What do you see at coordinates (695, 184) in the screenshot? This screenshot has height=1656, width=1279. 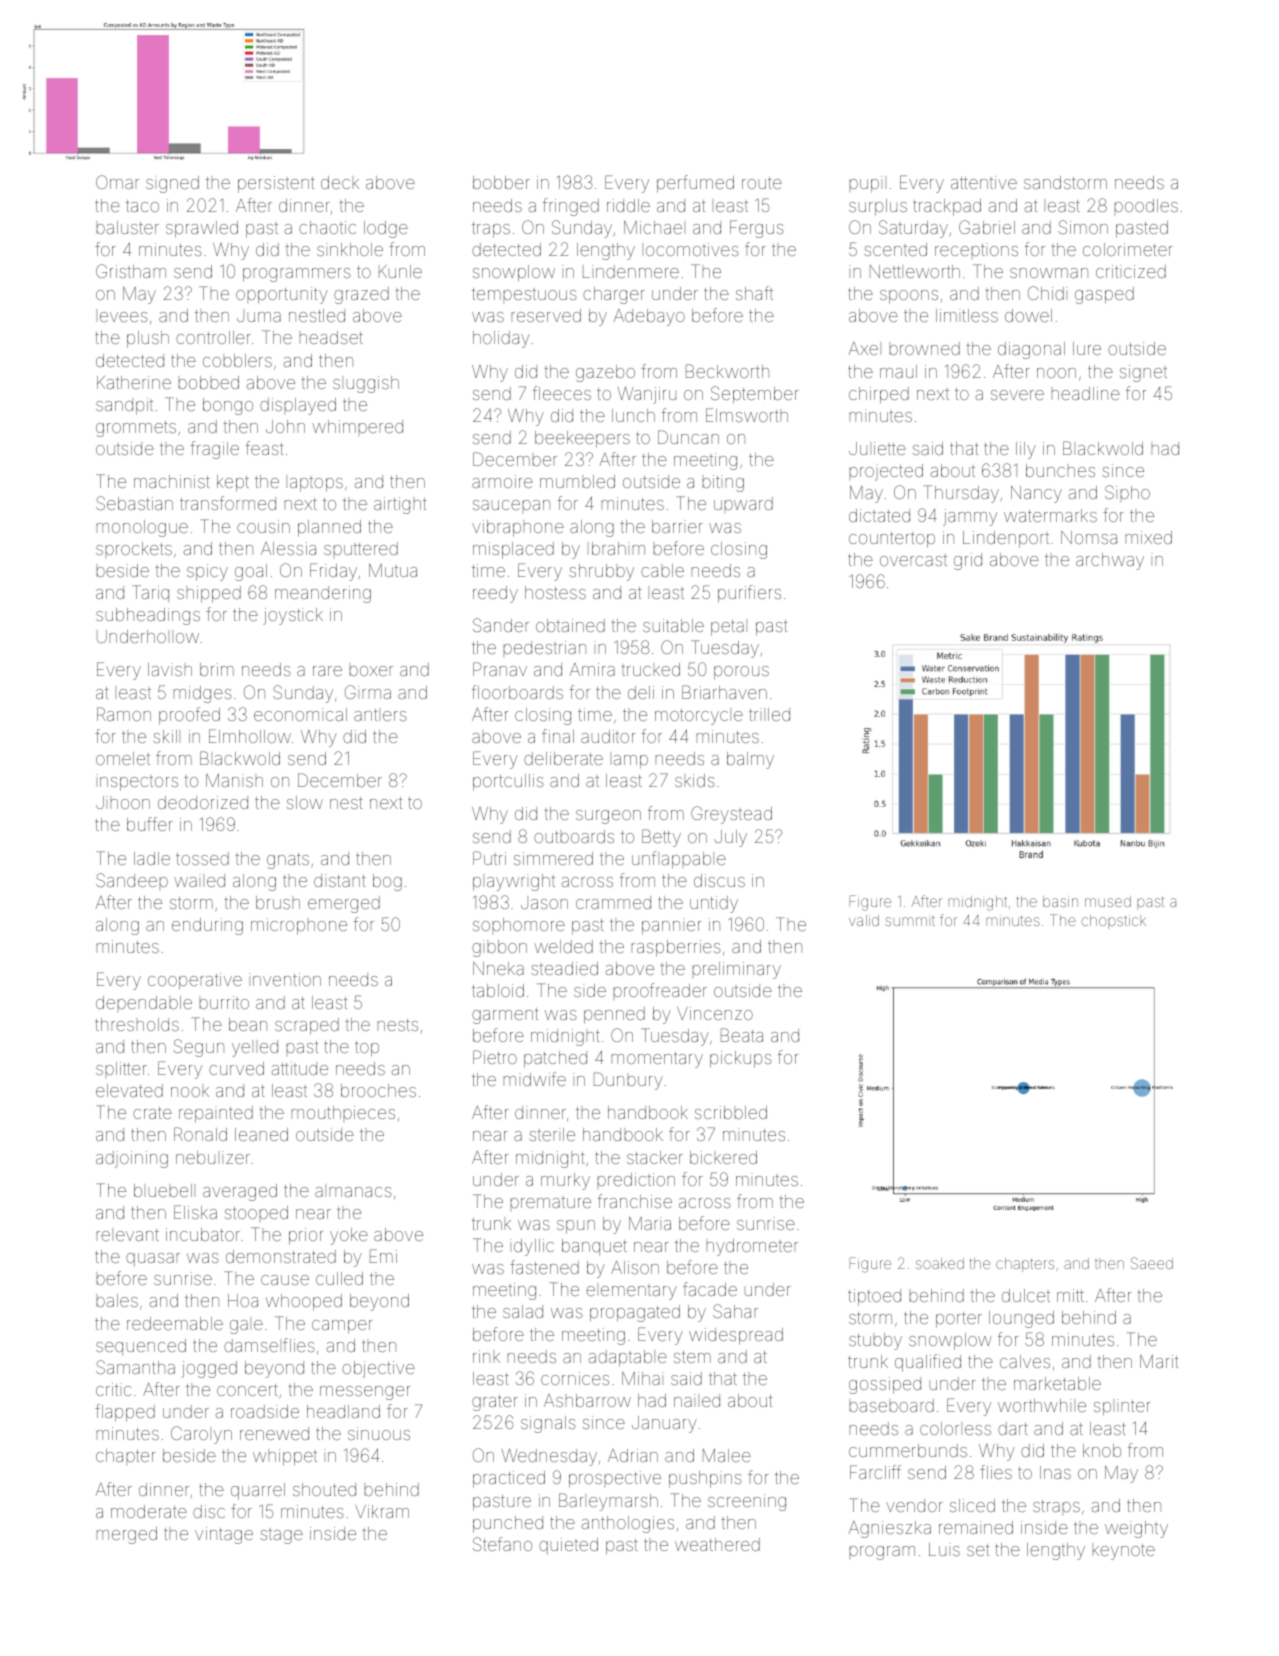 I see `perfumed` at bounding box center [695, 184].
